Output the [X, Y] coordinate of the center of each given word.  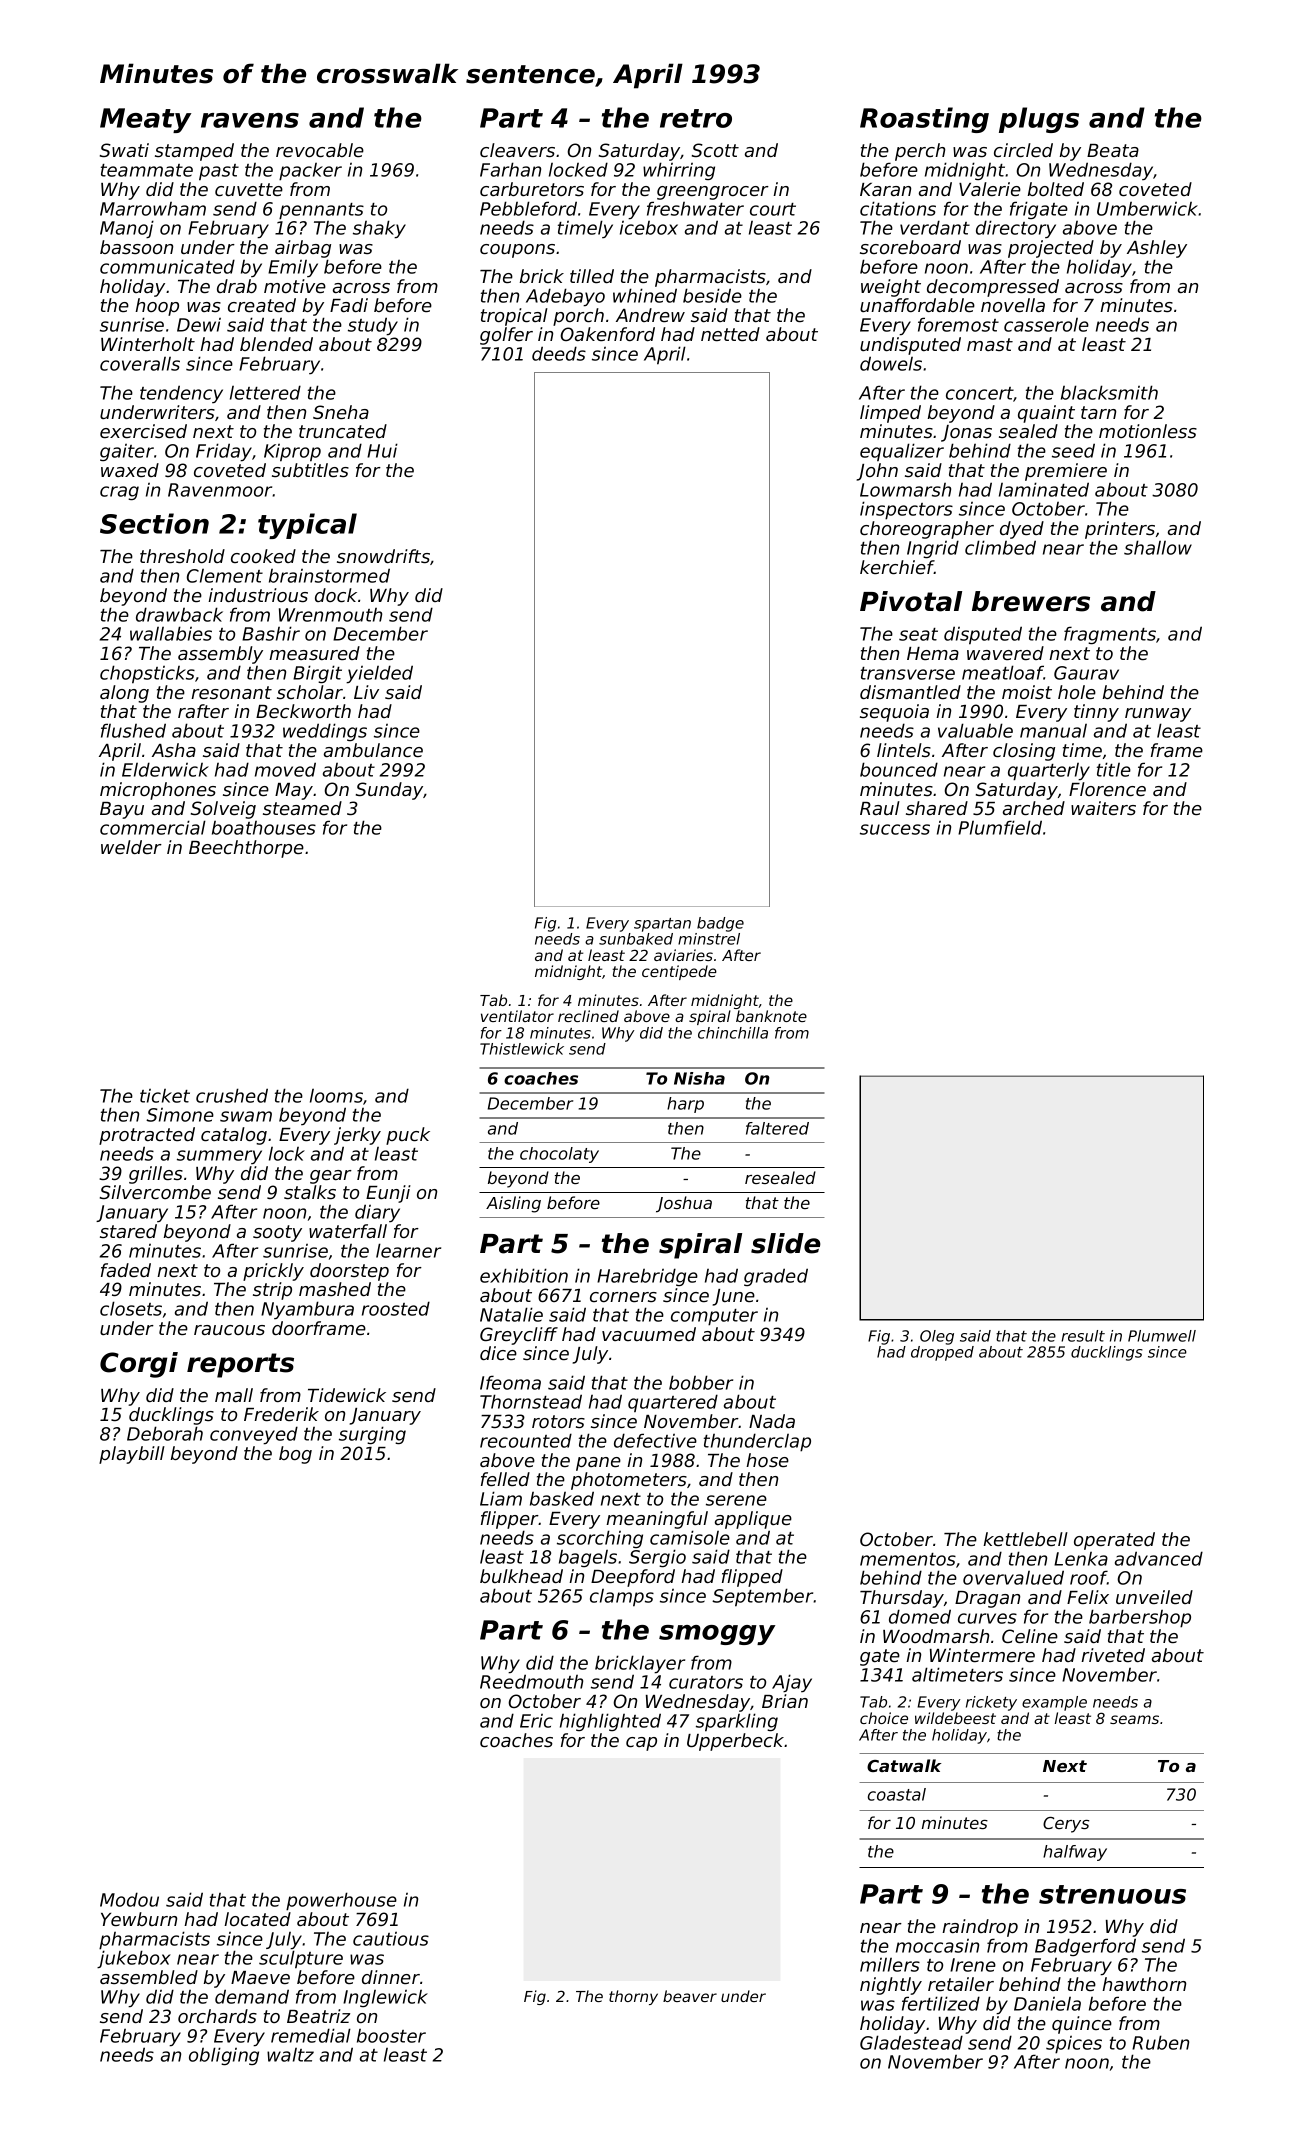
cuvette [249, 189]
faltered [777, 1128]
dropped [942, 1353]
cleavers [517, 150]
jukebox [134, 1959]
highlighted [610, 1722]
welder [131, 847]
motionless [1148, 431]
